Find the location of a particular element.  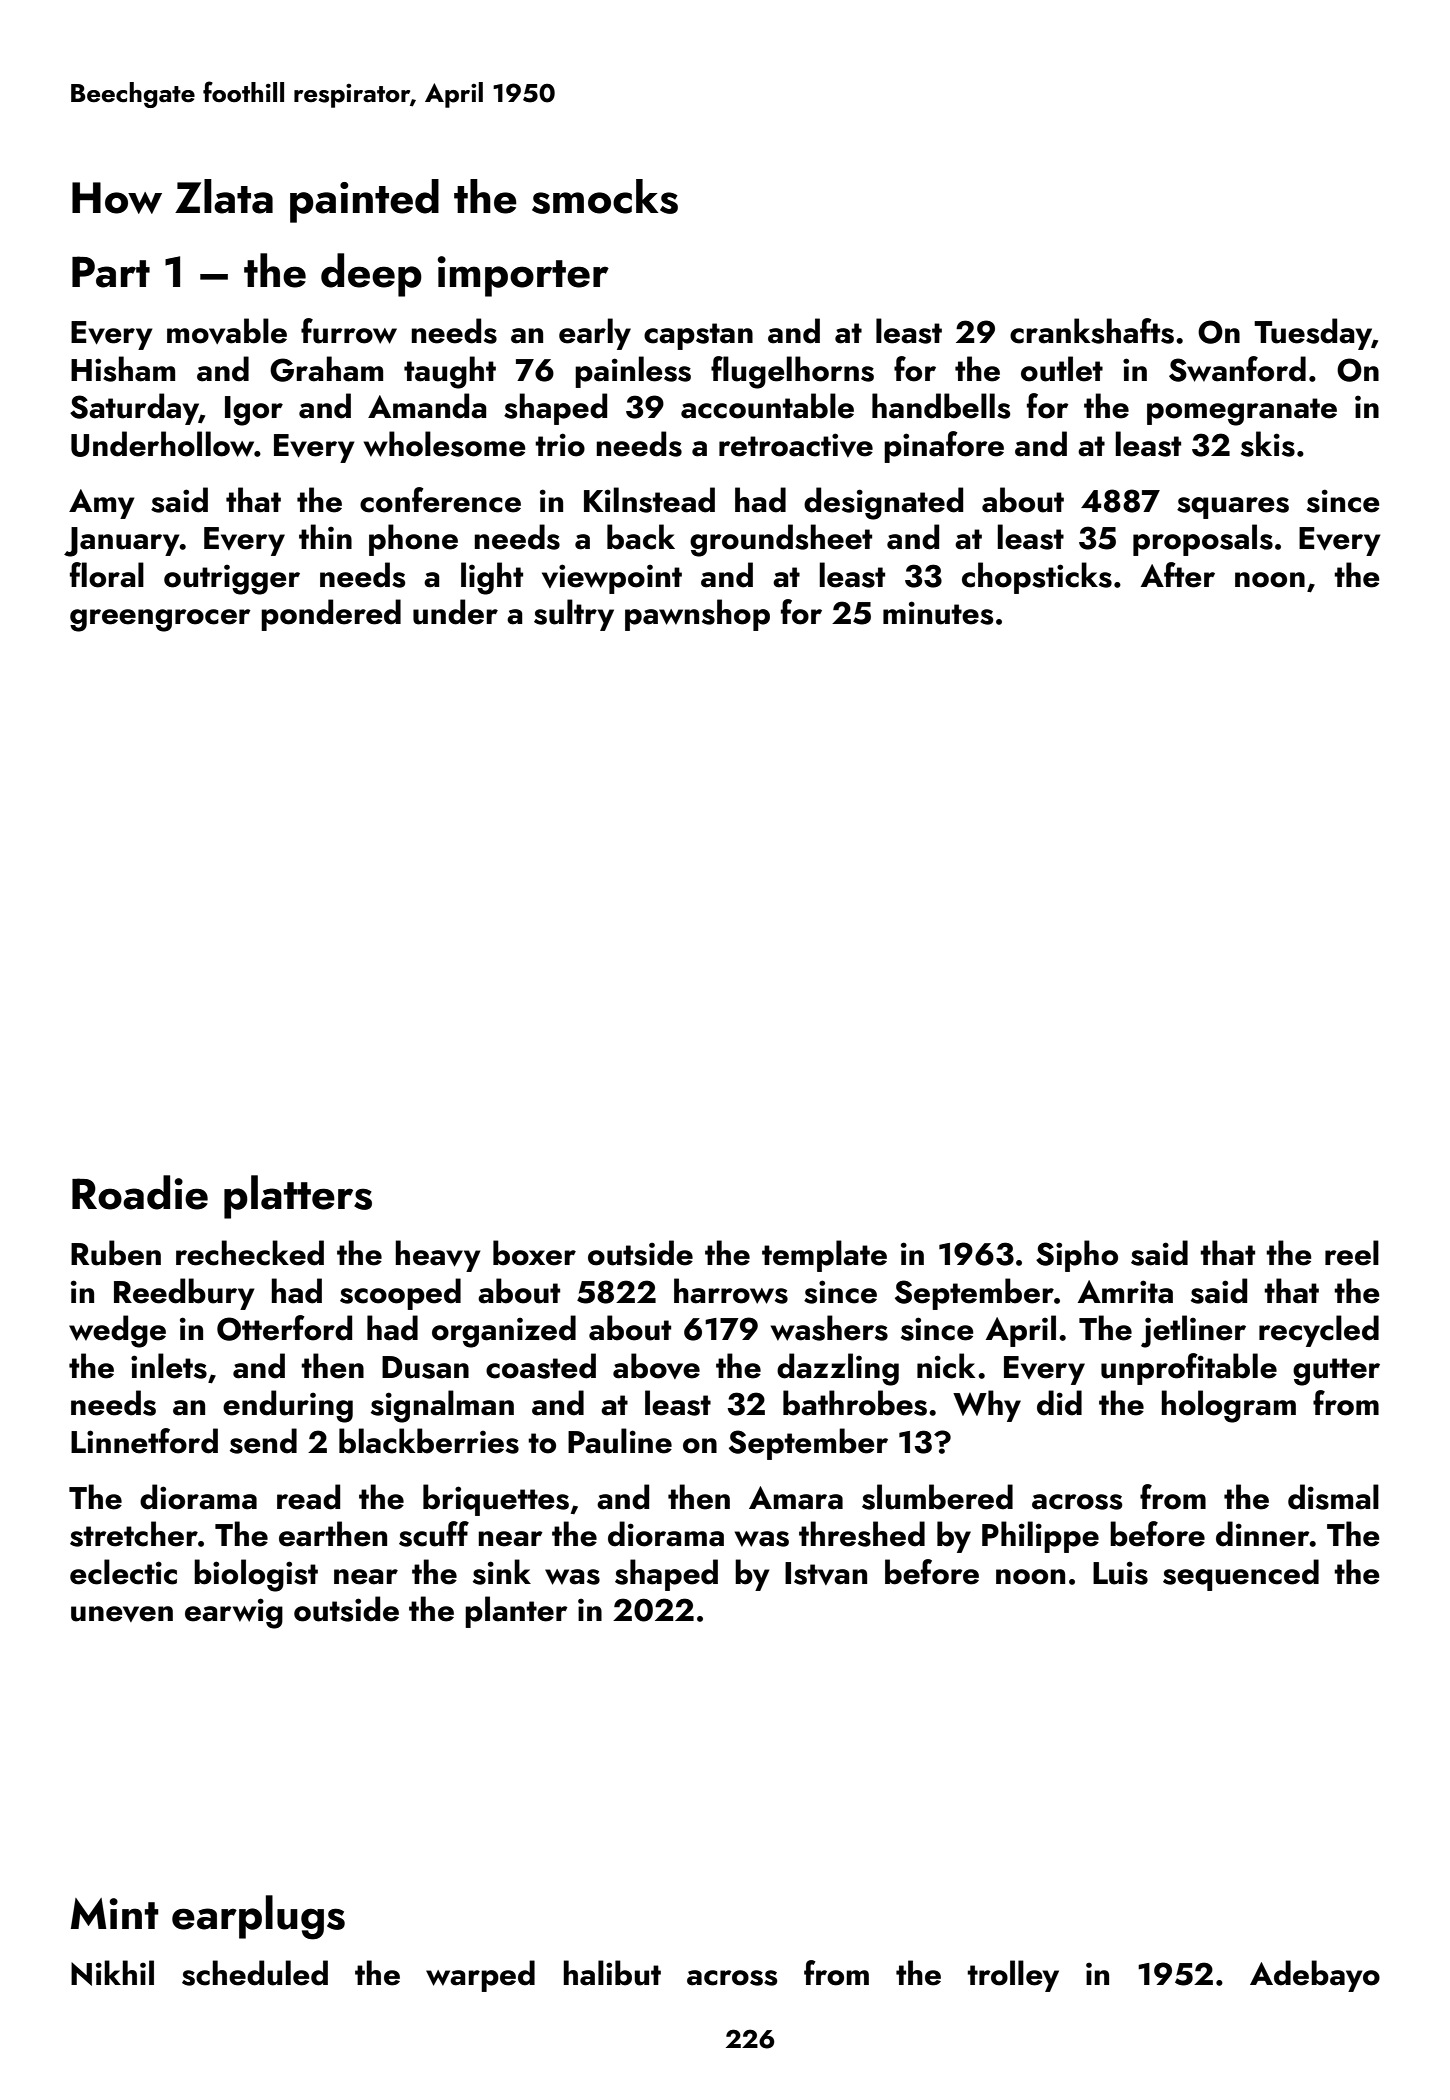

Roadie is located at coordinates (140, 1192).
